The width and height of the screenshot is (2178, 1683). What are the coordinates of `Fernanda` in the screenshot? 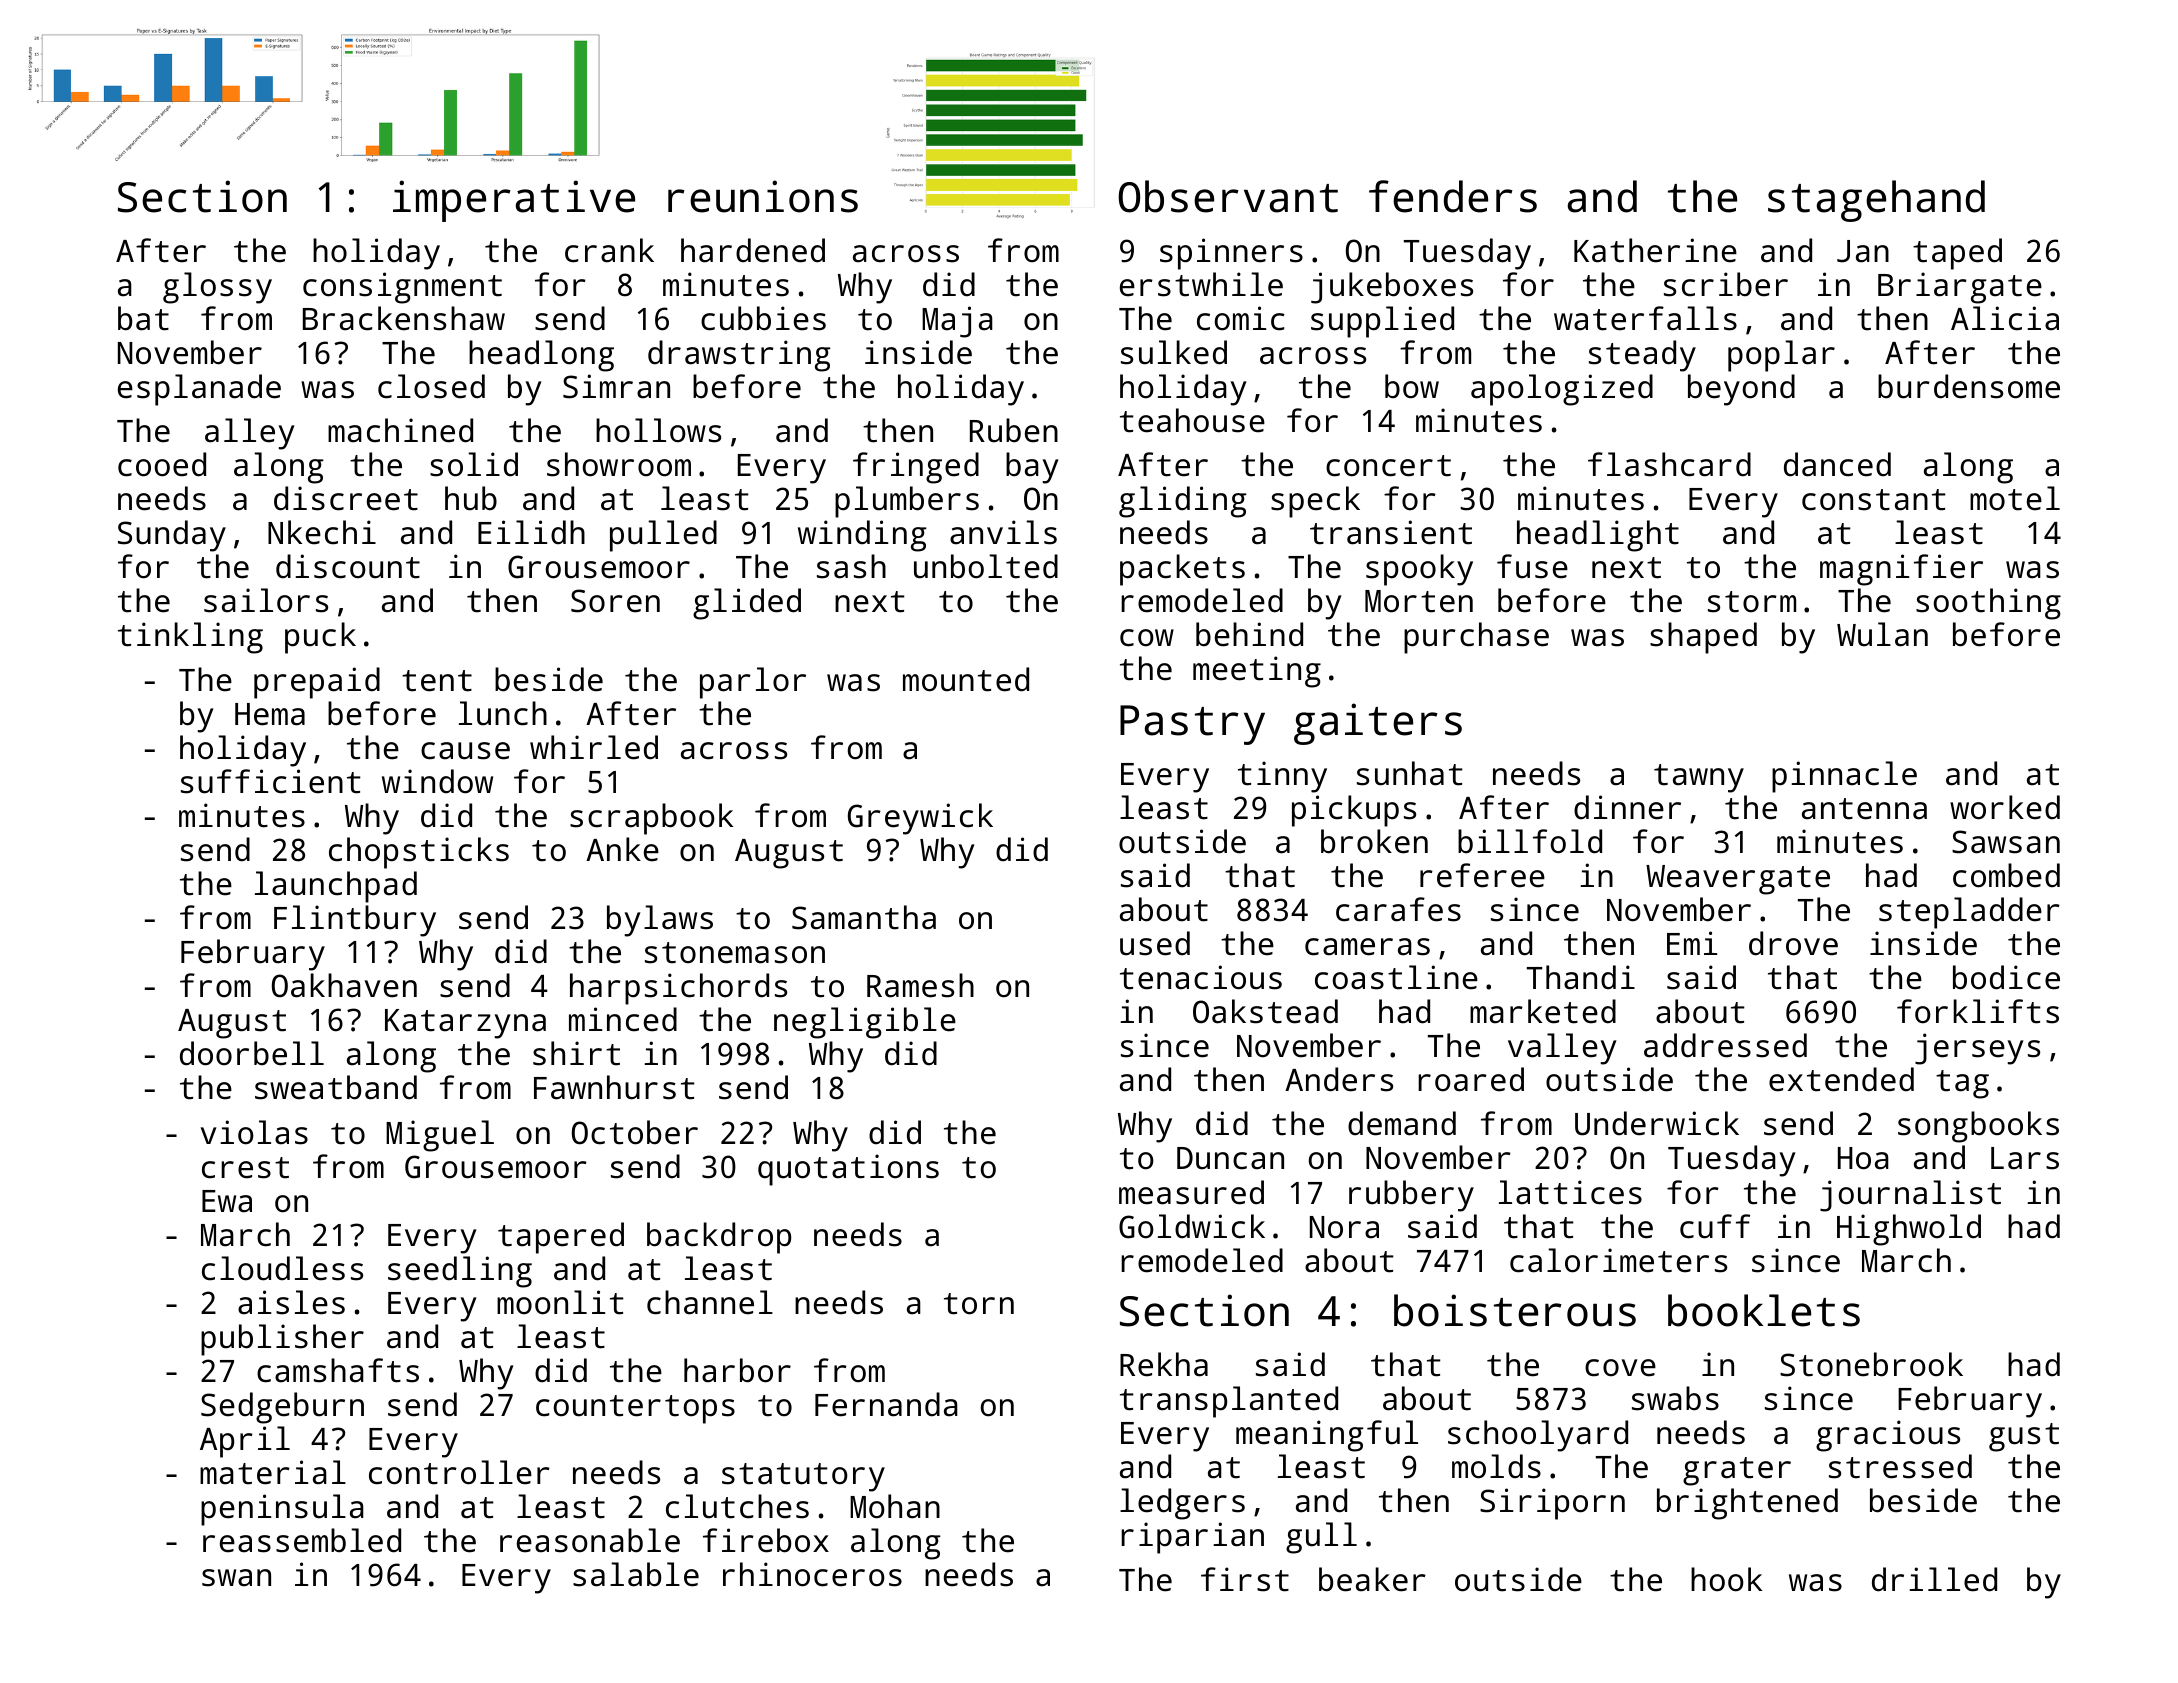 It's located at (886, 1404).
